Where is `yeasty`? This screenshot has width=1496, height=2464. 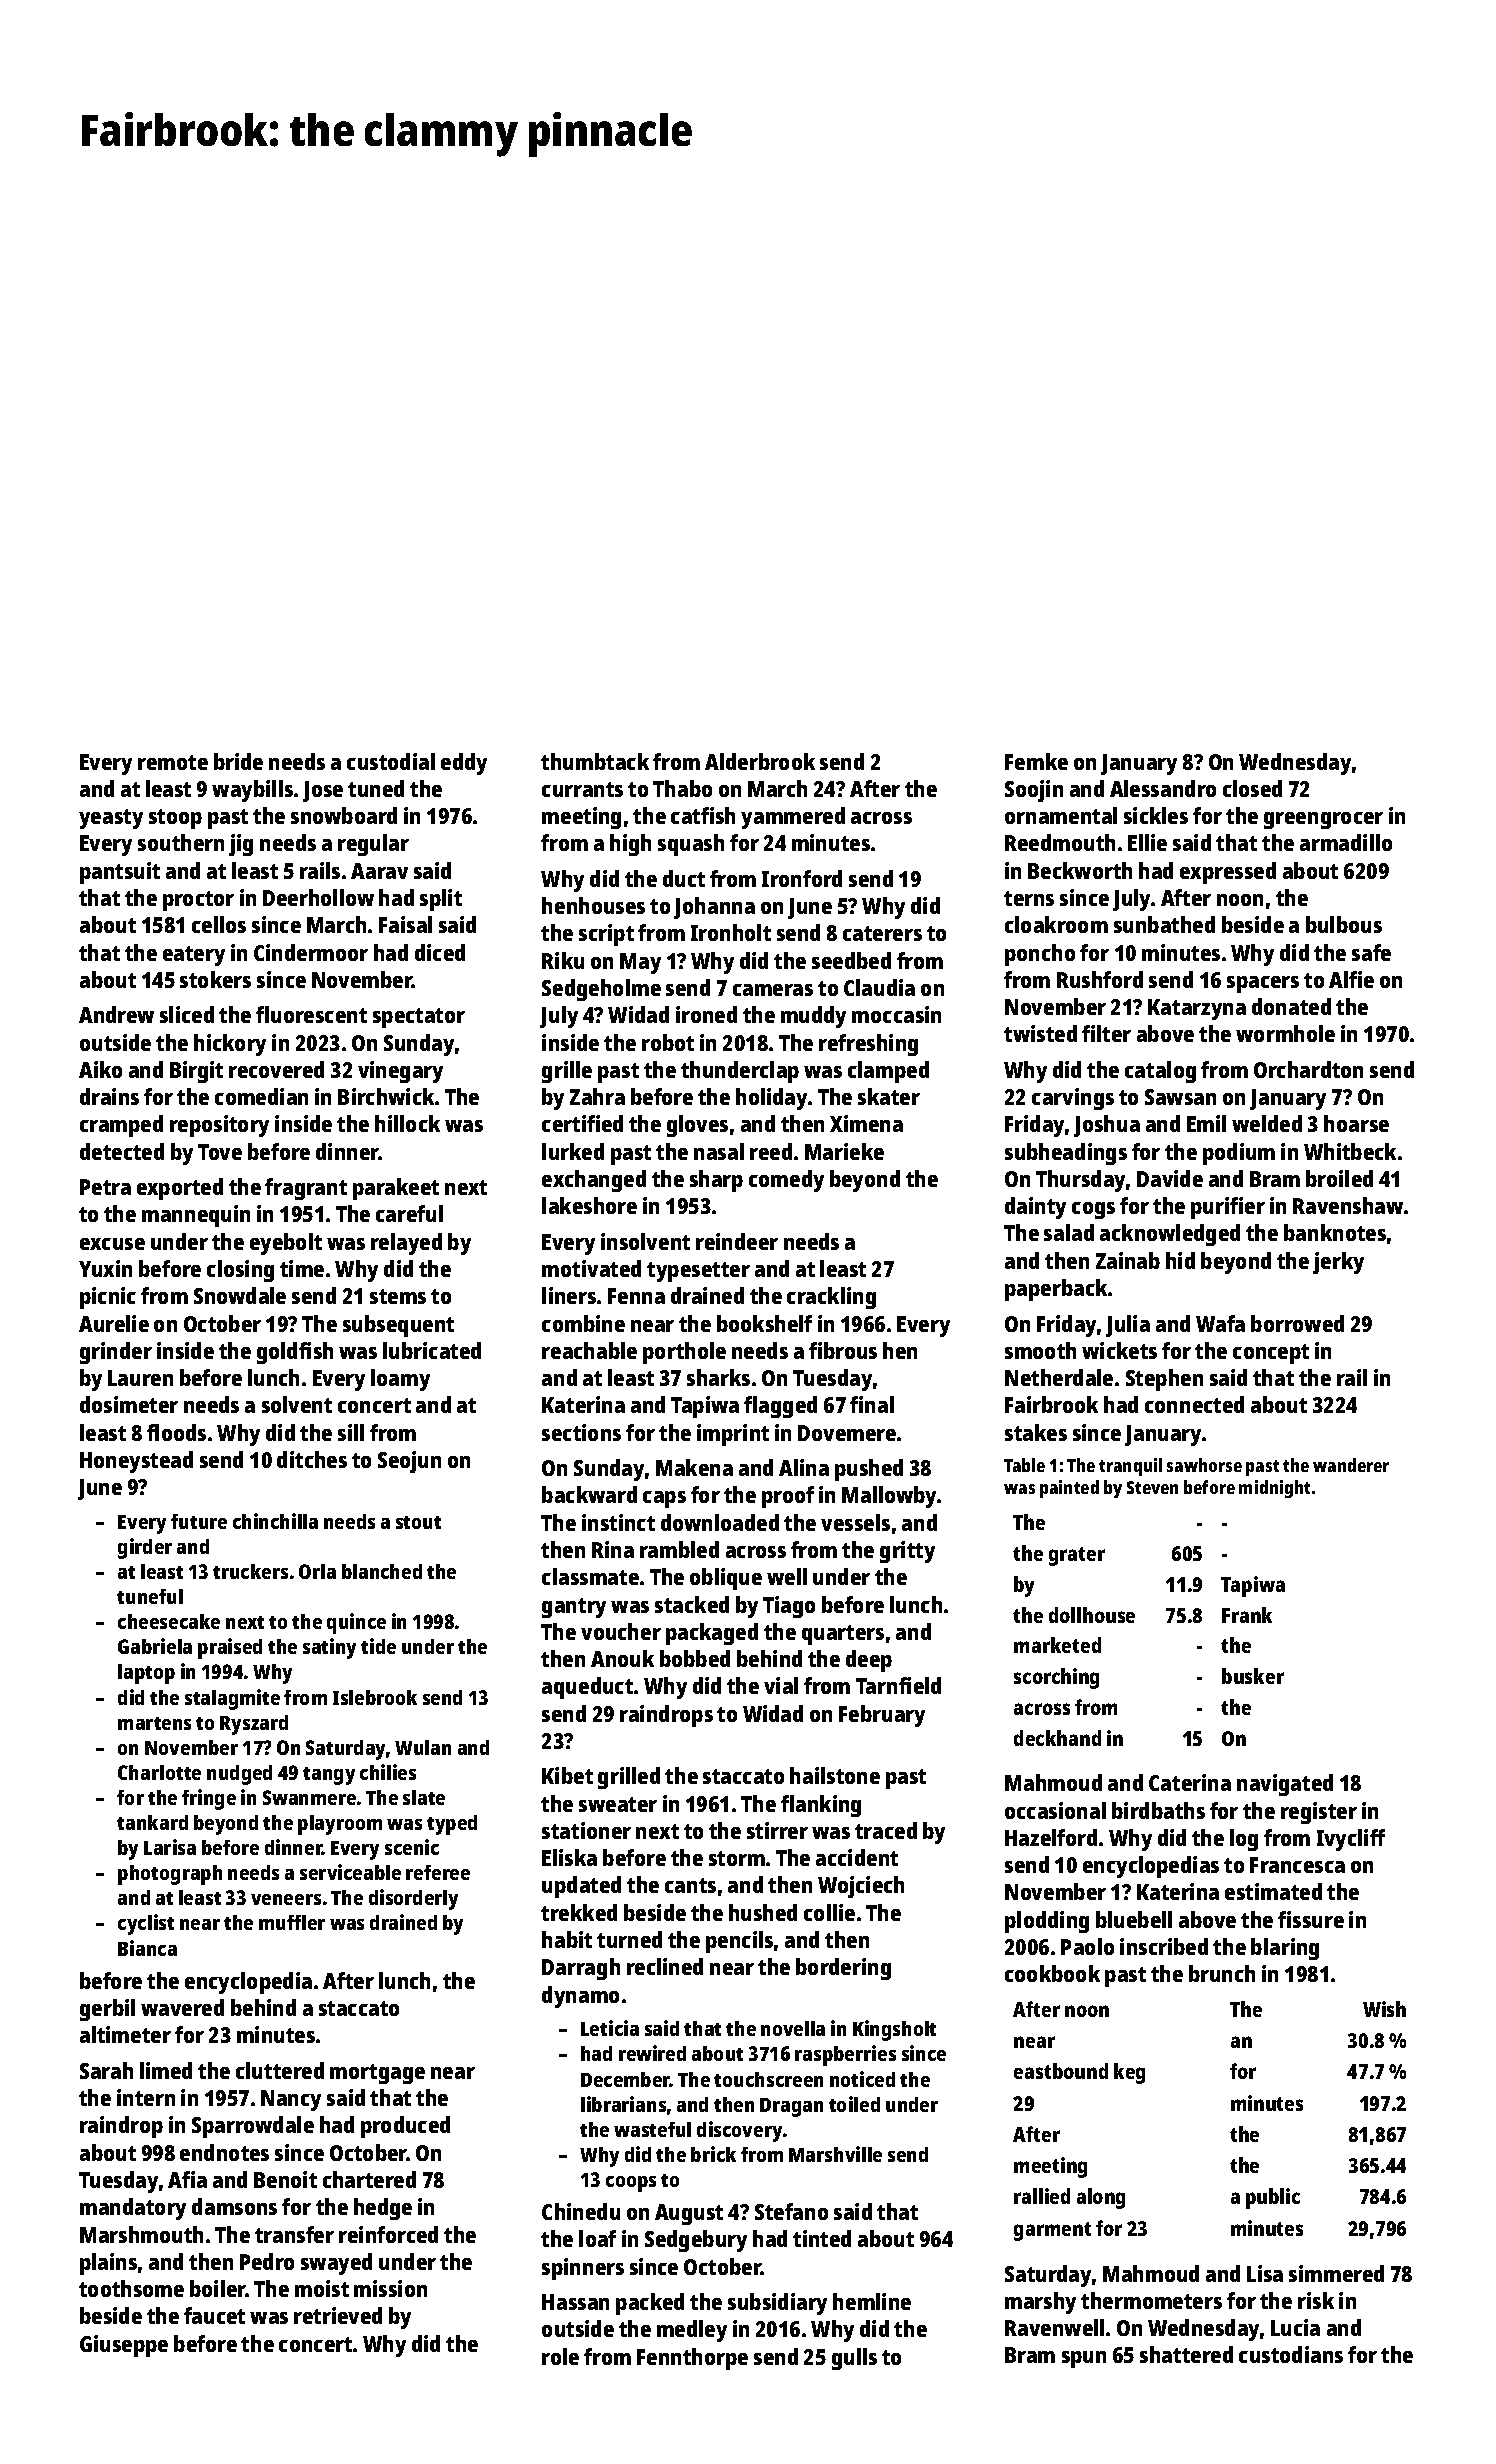
yeasty is located at coordinates (111, 819).
